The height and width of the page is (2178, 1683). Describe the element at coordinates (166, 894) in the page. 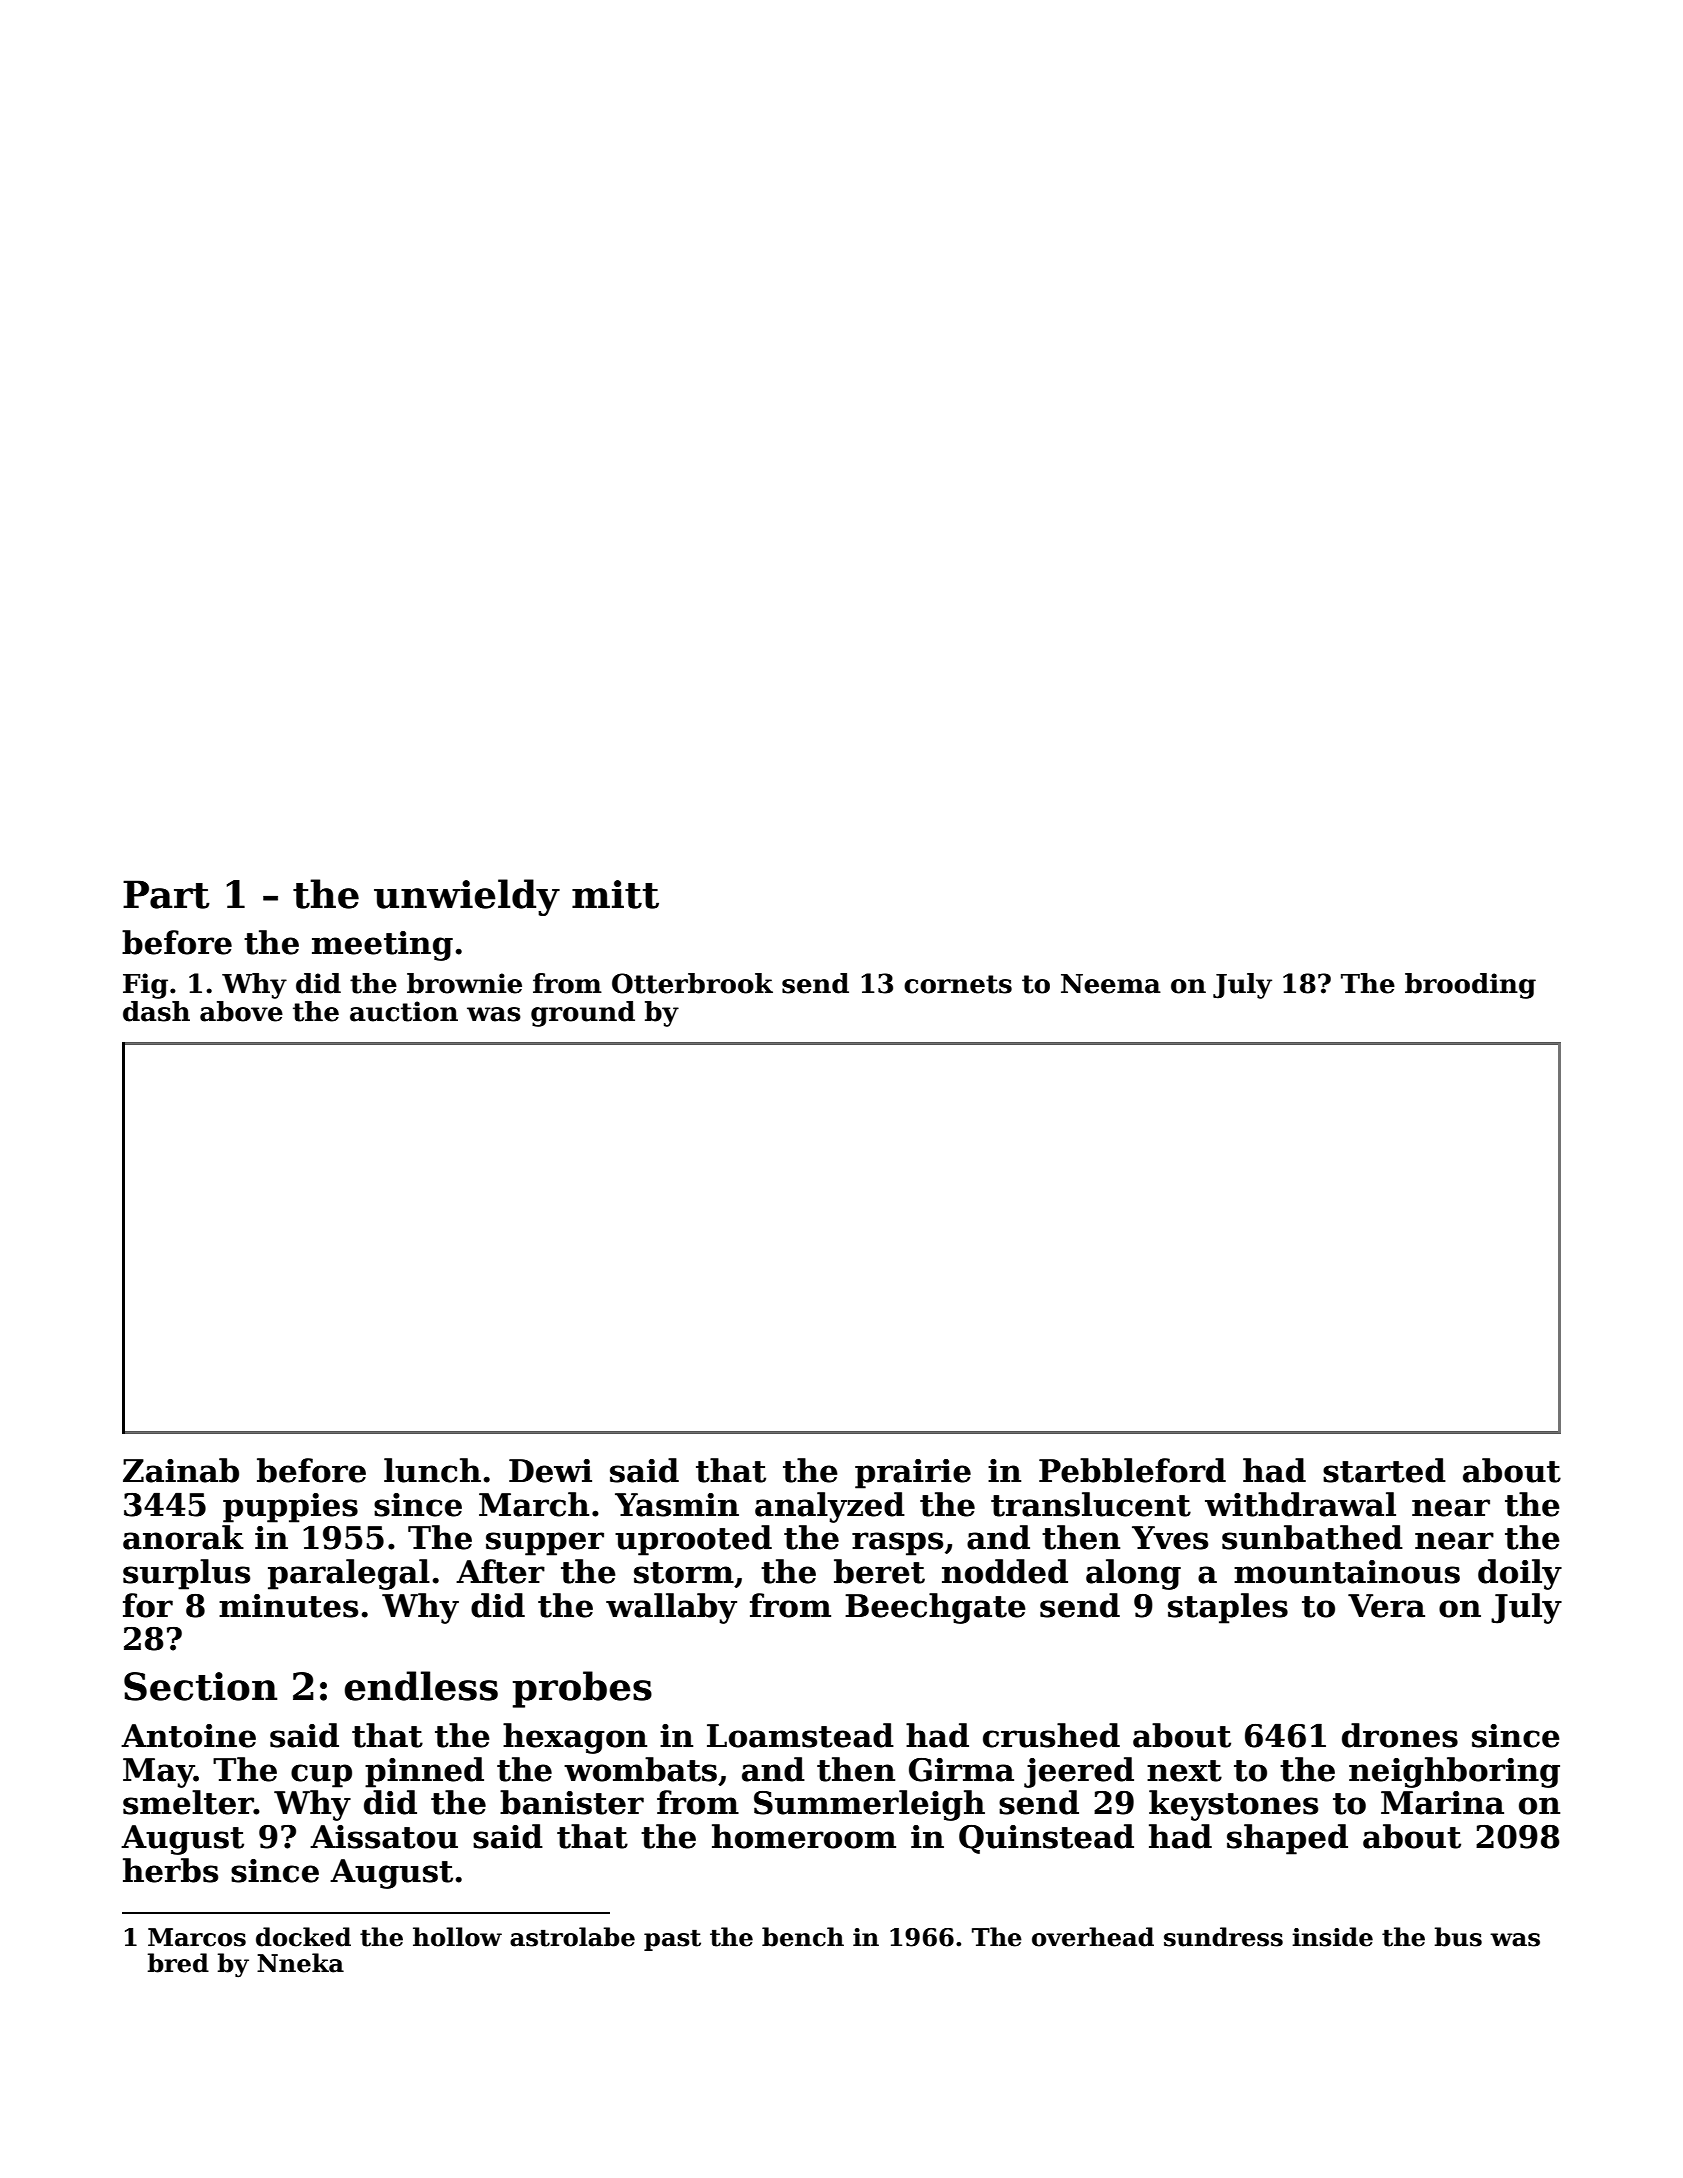

I see `Part` at that location.
